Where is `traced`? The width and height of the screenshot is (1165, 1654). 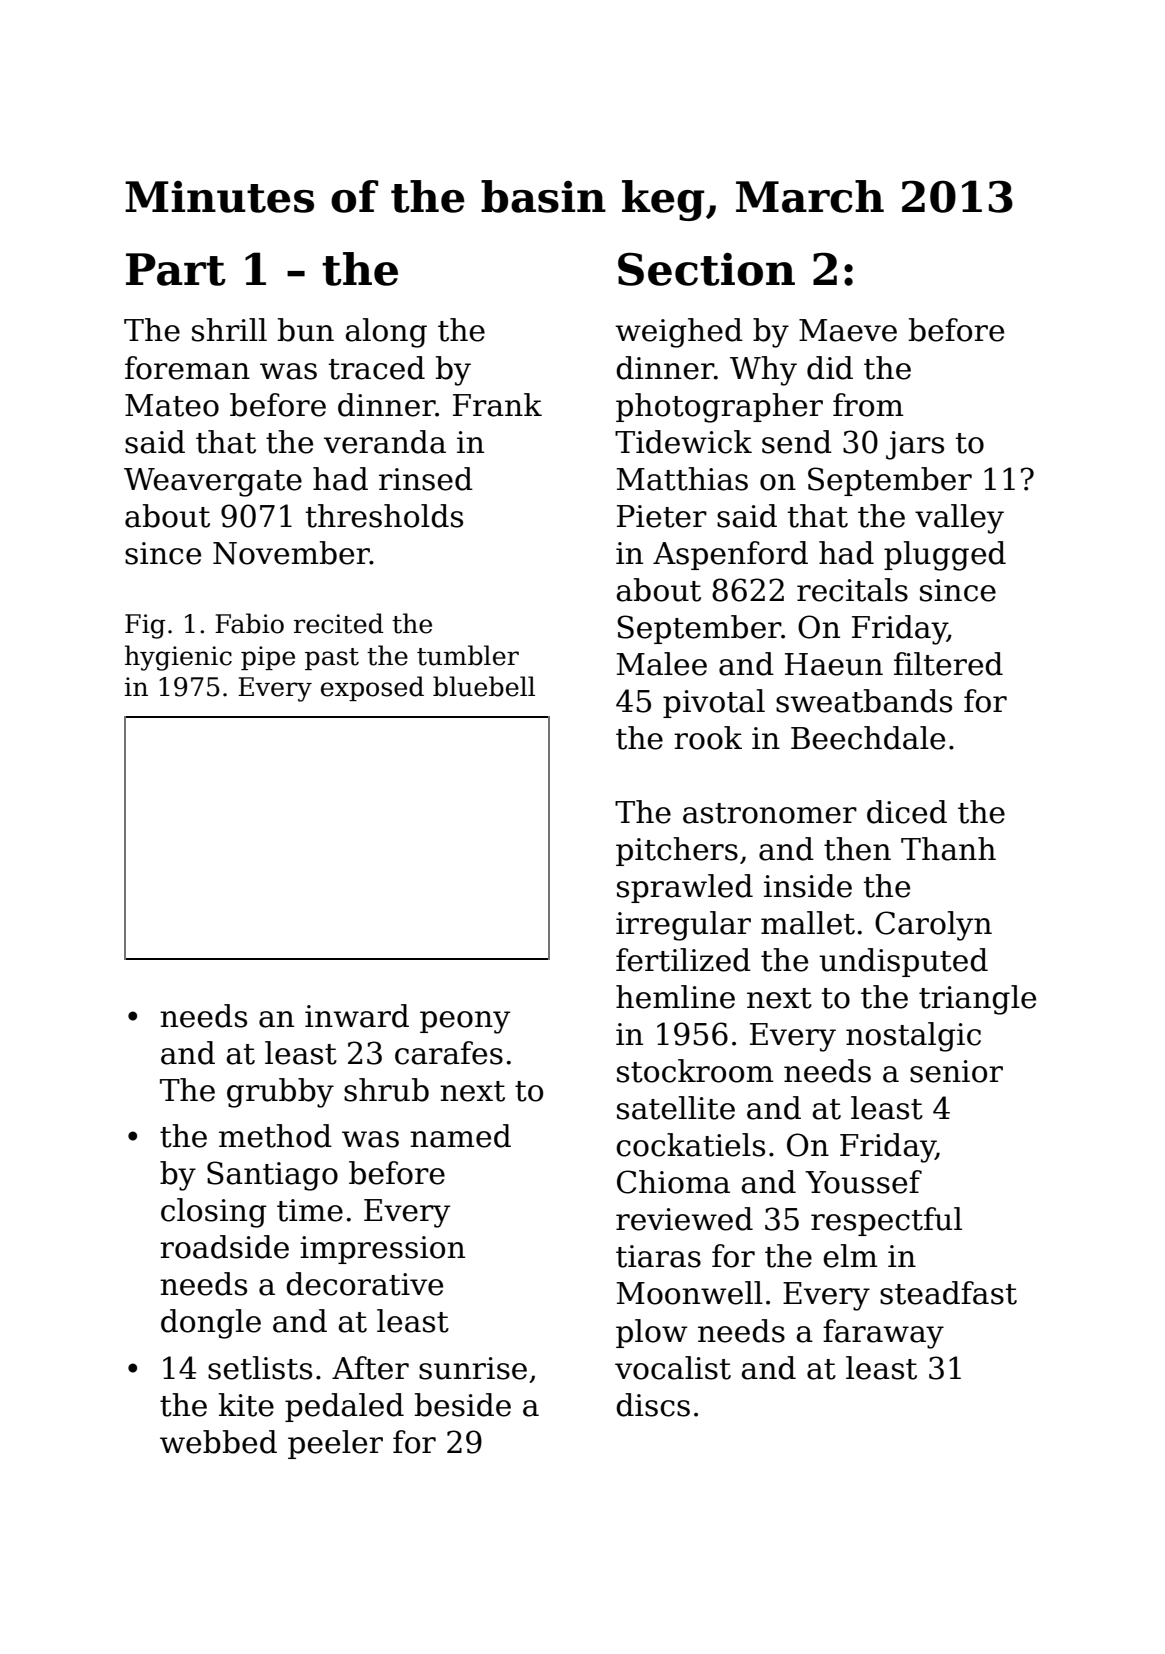 traced is located at coordinates (377, 368).
